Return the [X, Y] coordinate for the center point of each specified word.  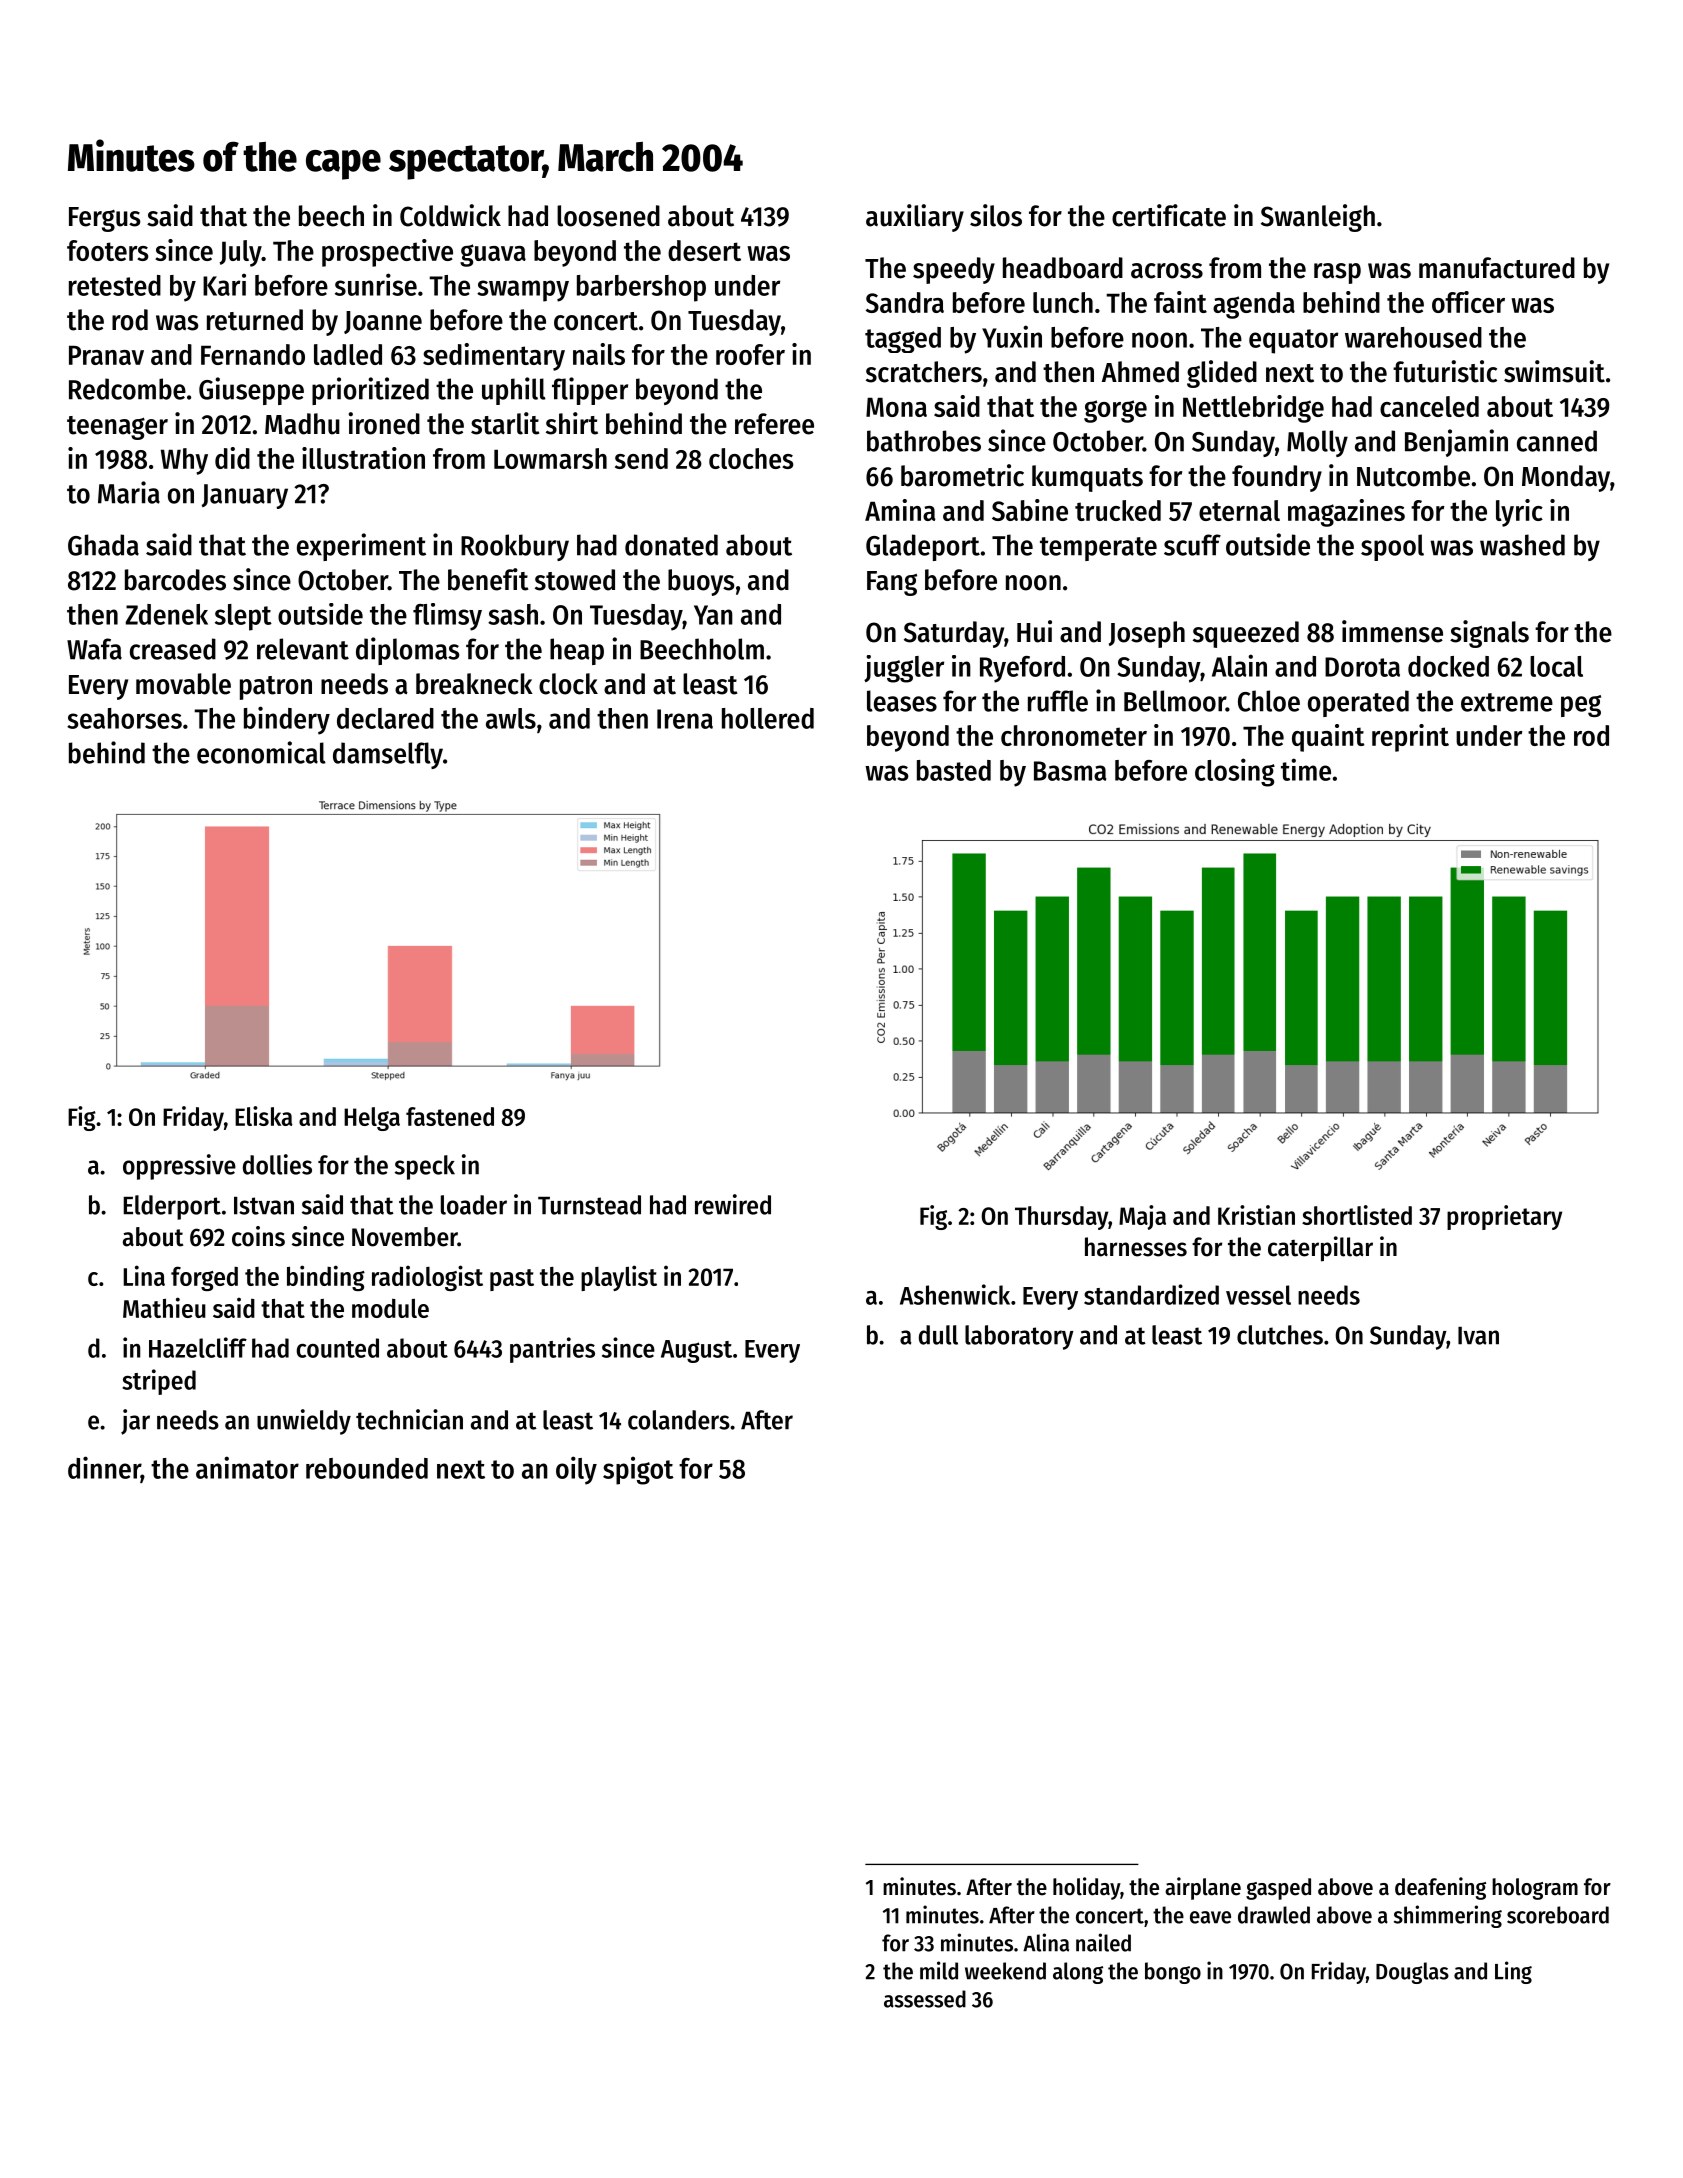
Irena [685, 719]
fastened [450, 1116]
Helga [372, 1119]
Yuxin [1012, 336]
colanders [679, 1420]
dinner [104, 1468]
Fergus [105, 219]
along [1078, 1973]
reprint [1410, 738]
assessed [925, 1999]
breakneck [474, 684]
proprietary [1504, 1217]
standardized [1151, 1294]
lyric [1519, 513]
